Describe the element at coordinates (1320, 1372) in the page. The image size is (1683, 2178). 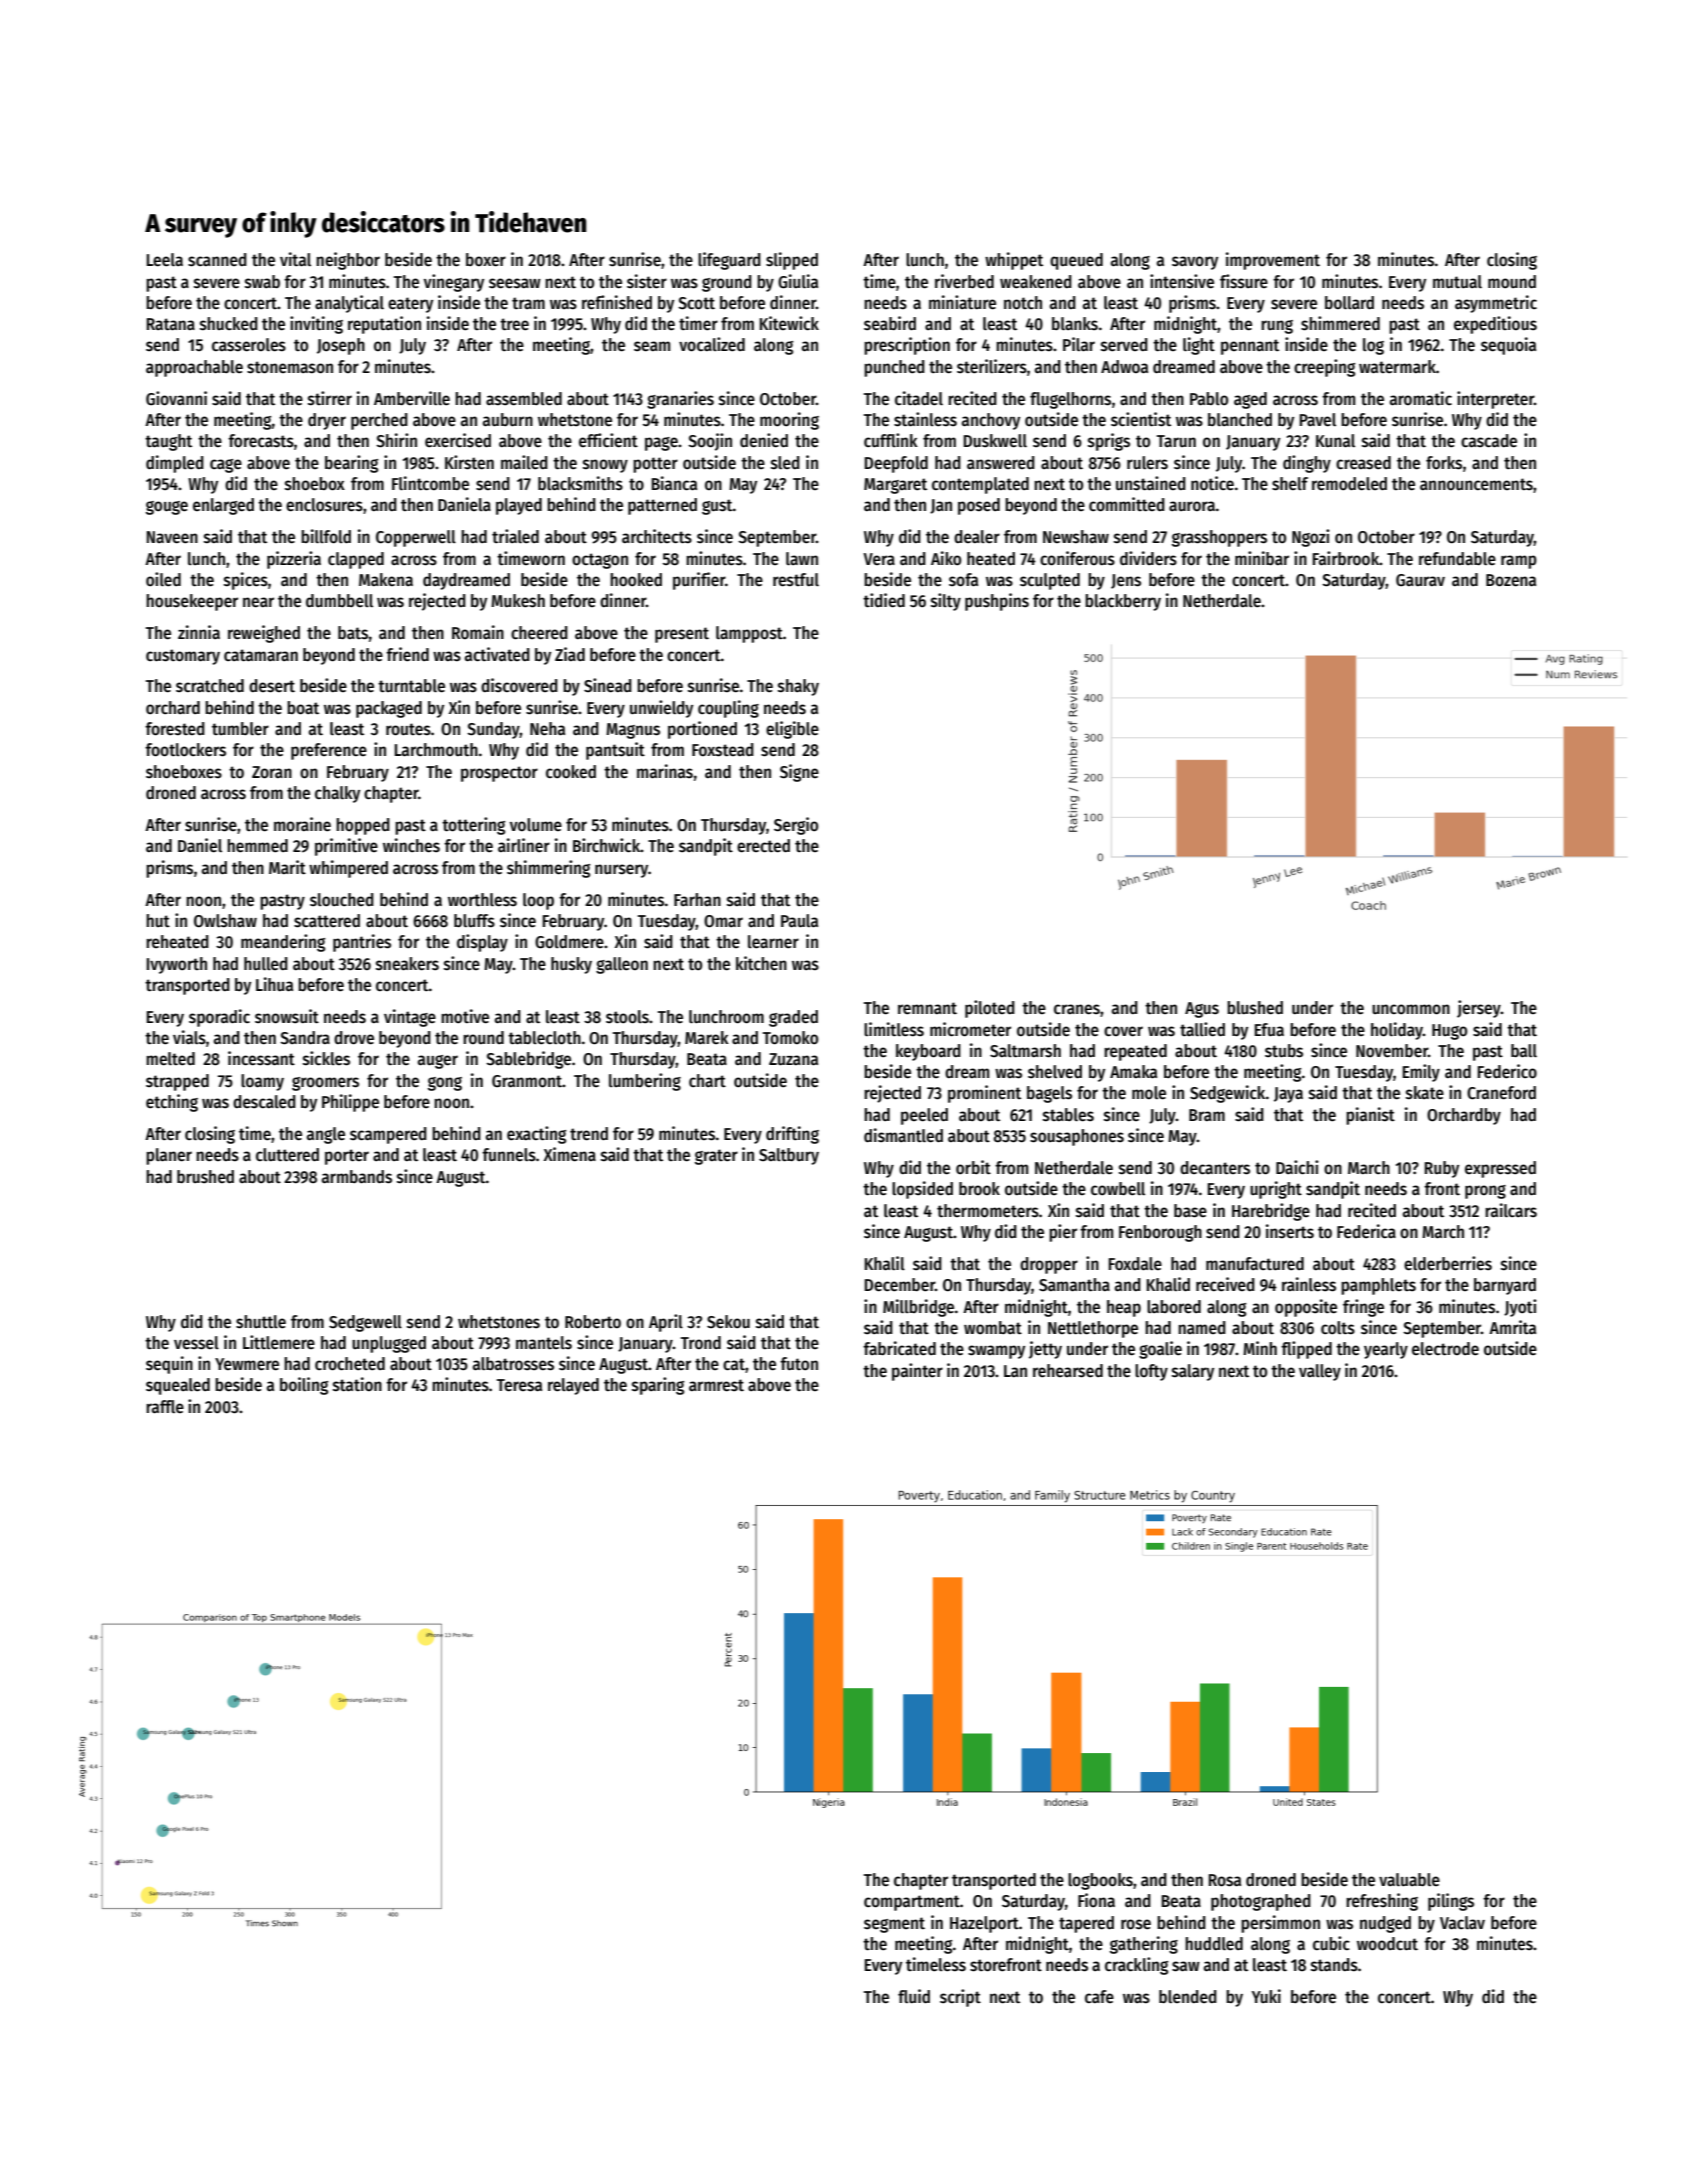
I see `valley` at that location.
